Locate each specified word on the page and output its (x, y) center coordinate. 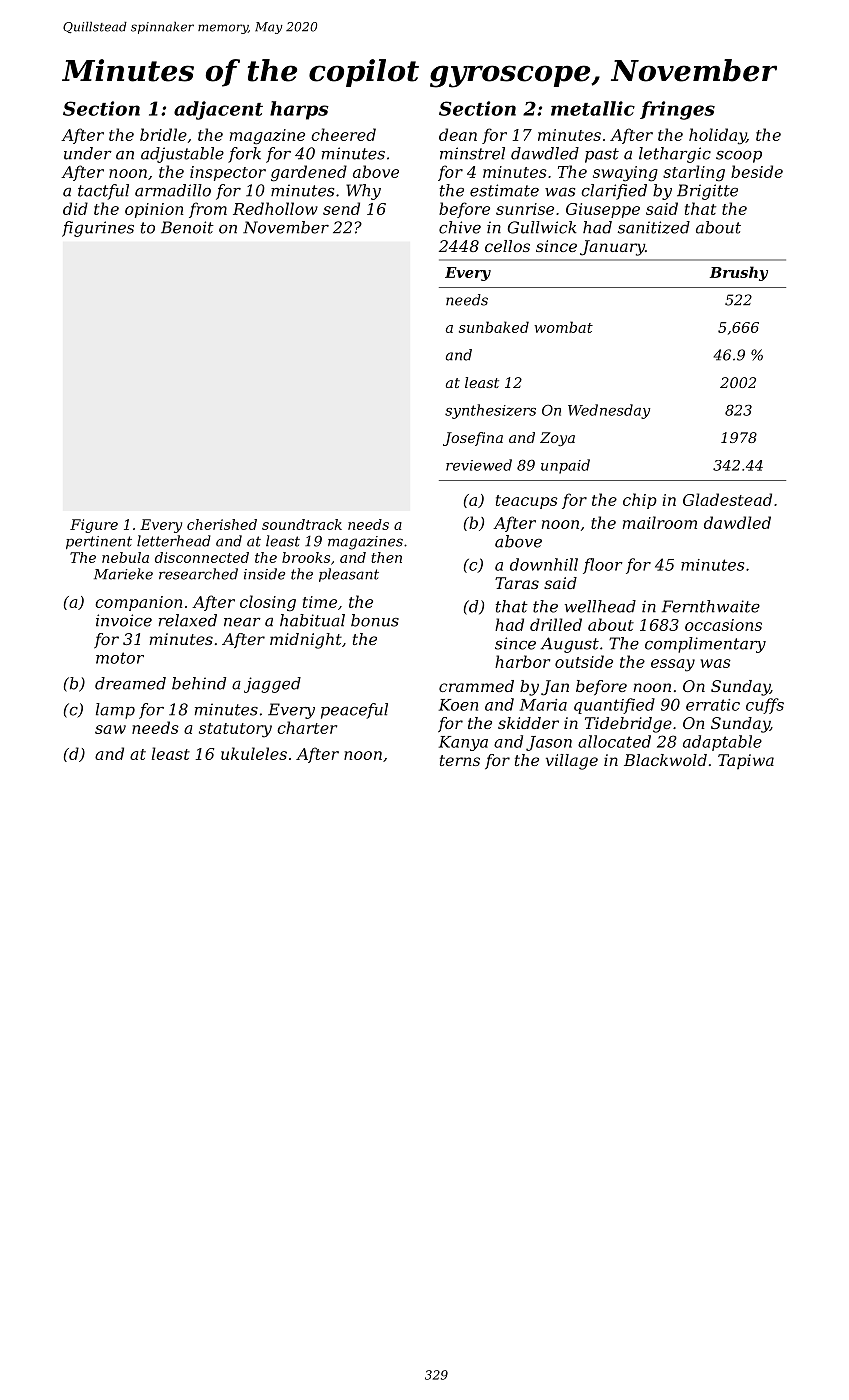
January (612, 248)
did (75, 208)
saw (110, 729)
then (386, 557)
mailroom (660, 522)
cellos (507, 246)
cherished (222, 524)
